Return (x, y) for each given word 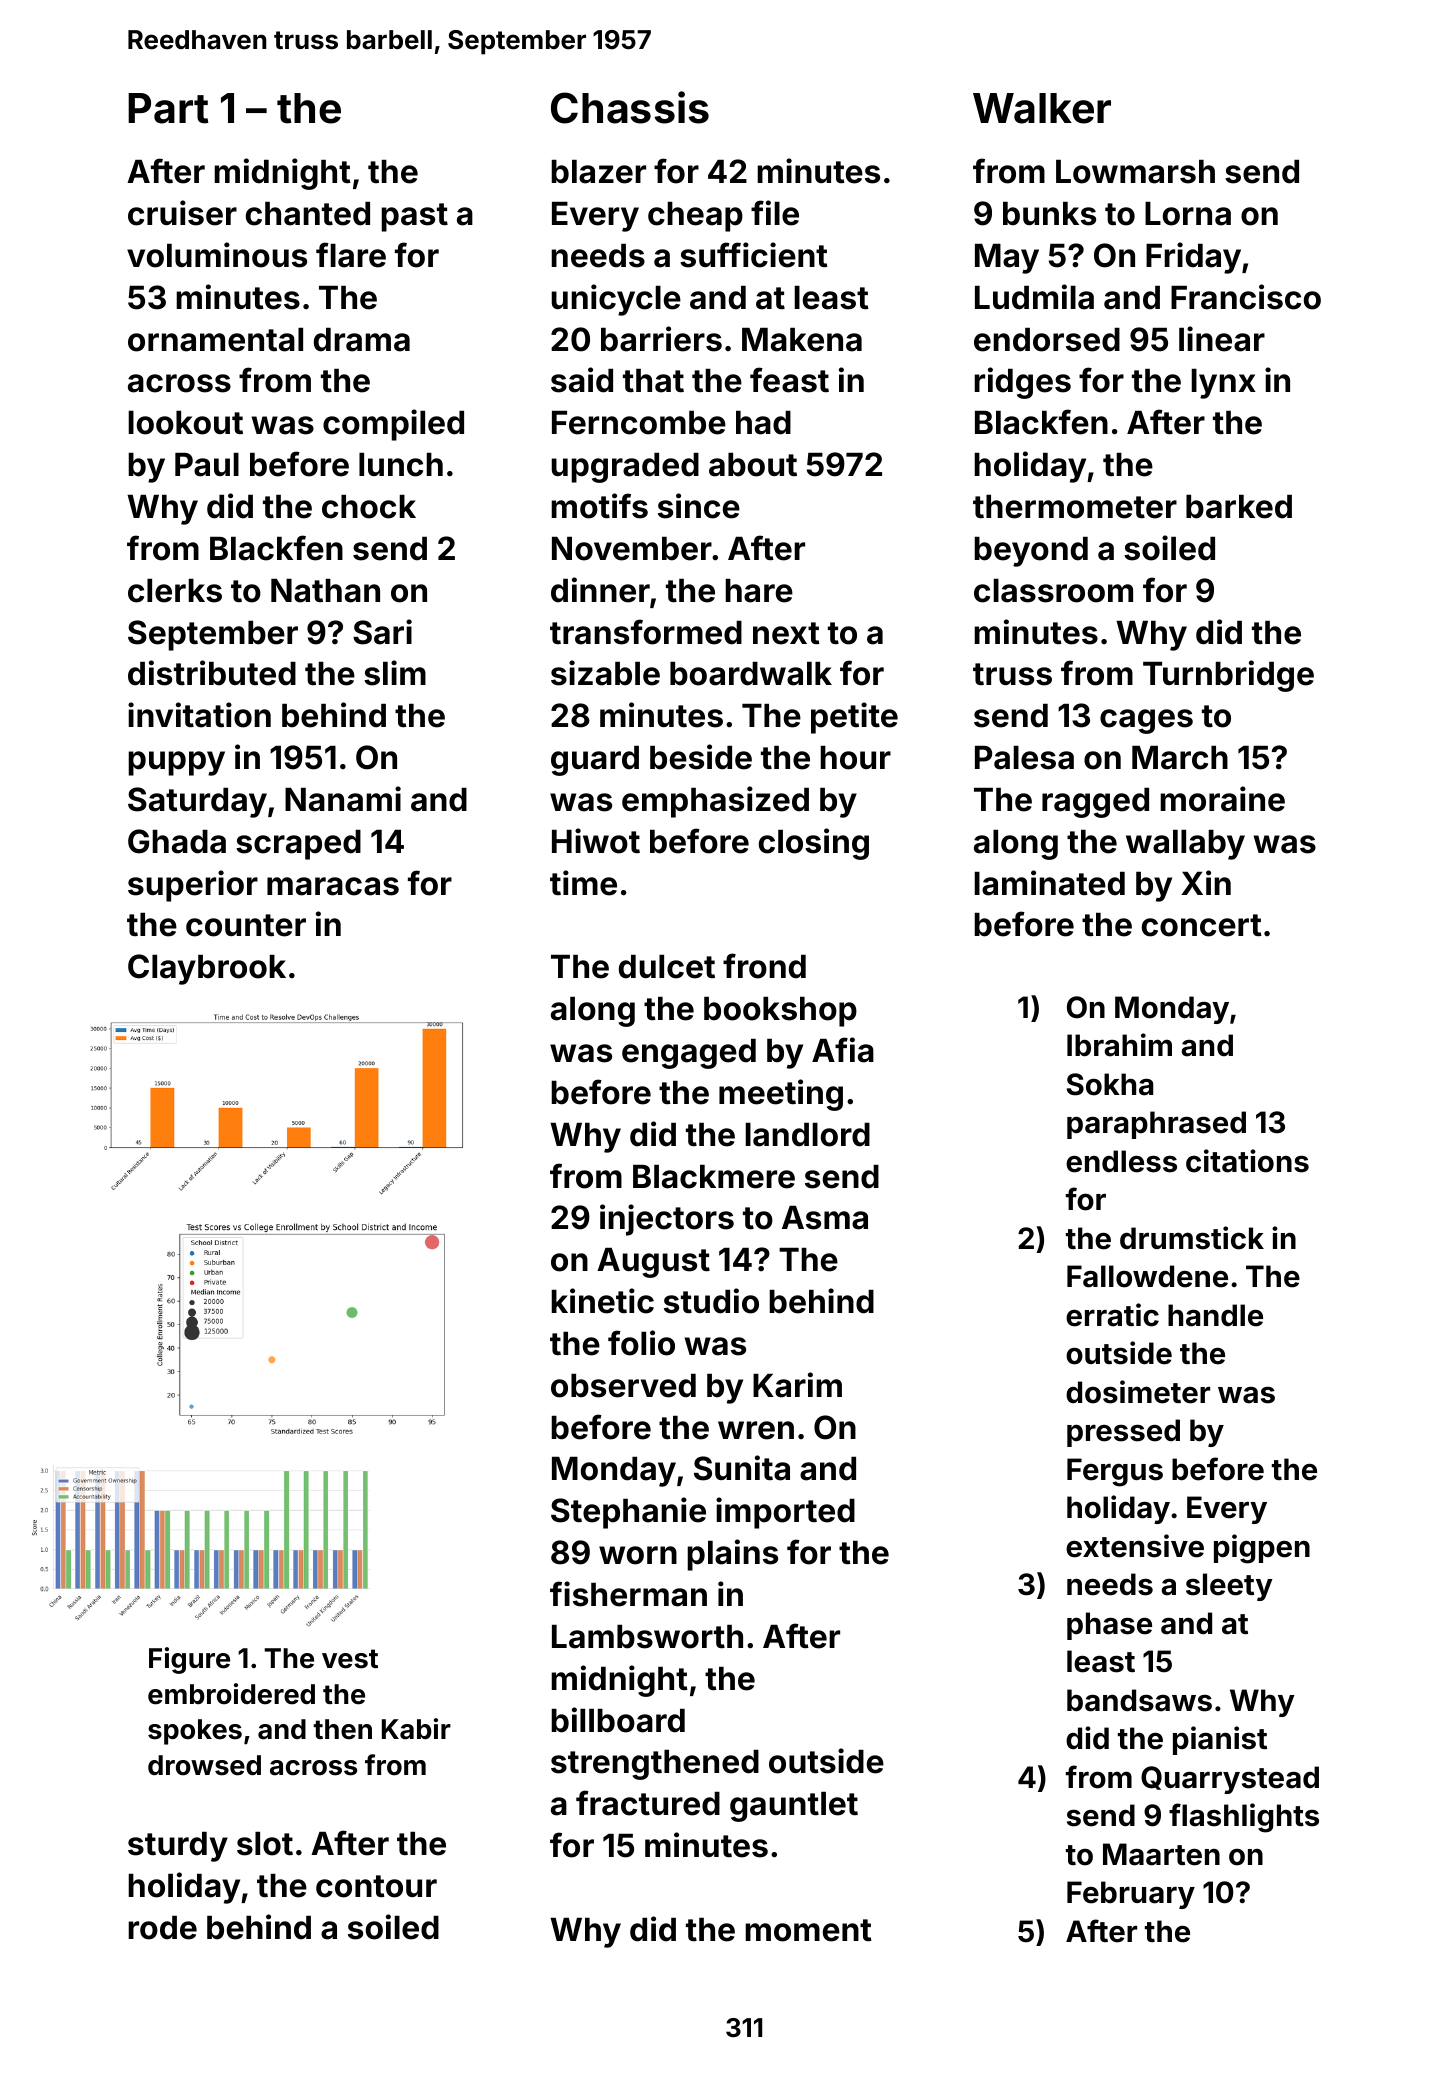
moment (808, 1930)
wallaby (1185, 845)
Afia (843, 1050)
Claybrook (207, 969)
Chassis (630, 107)
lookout (185, 423)
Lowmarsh (1135, 172)
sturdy (178, 1847)
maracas (333, 886)
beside (701, 757)
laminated (1049, 883)
